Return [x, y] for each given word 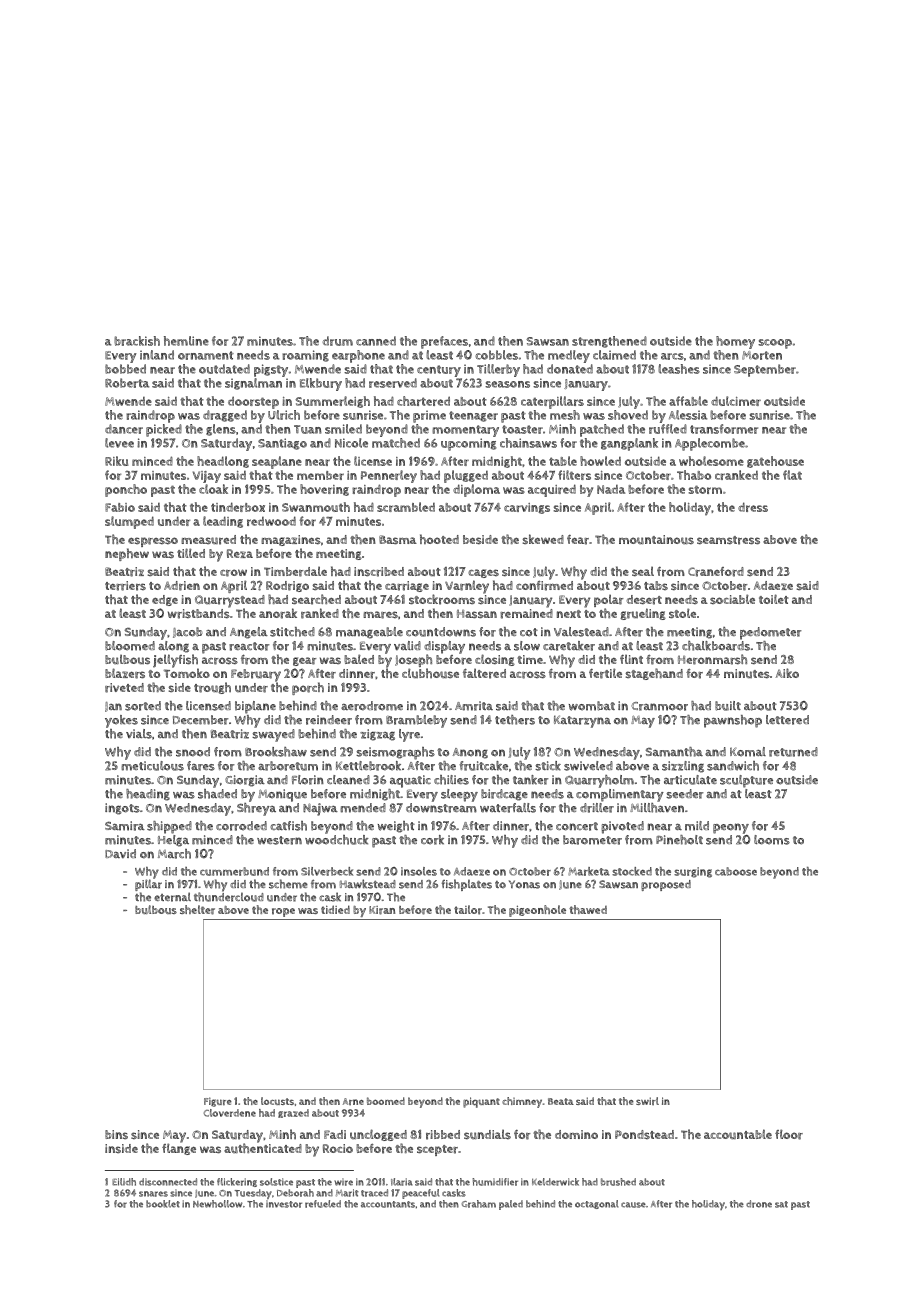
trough [212, 688]
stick [548, 766]
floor [789, 1134]
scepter [437, 1150]
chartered [423, 401]
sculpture [746, 781]
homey [735, 342]
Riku [116, 461]
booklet [163, 1204]
